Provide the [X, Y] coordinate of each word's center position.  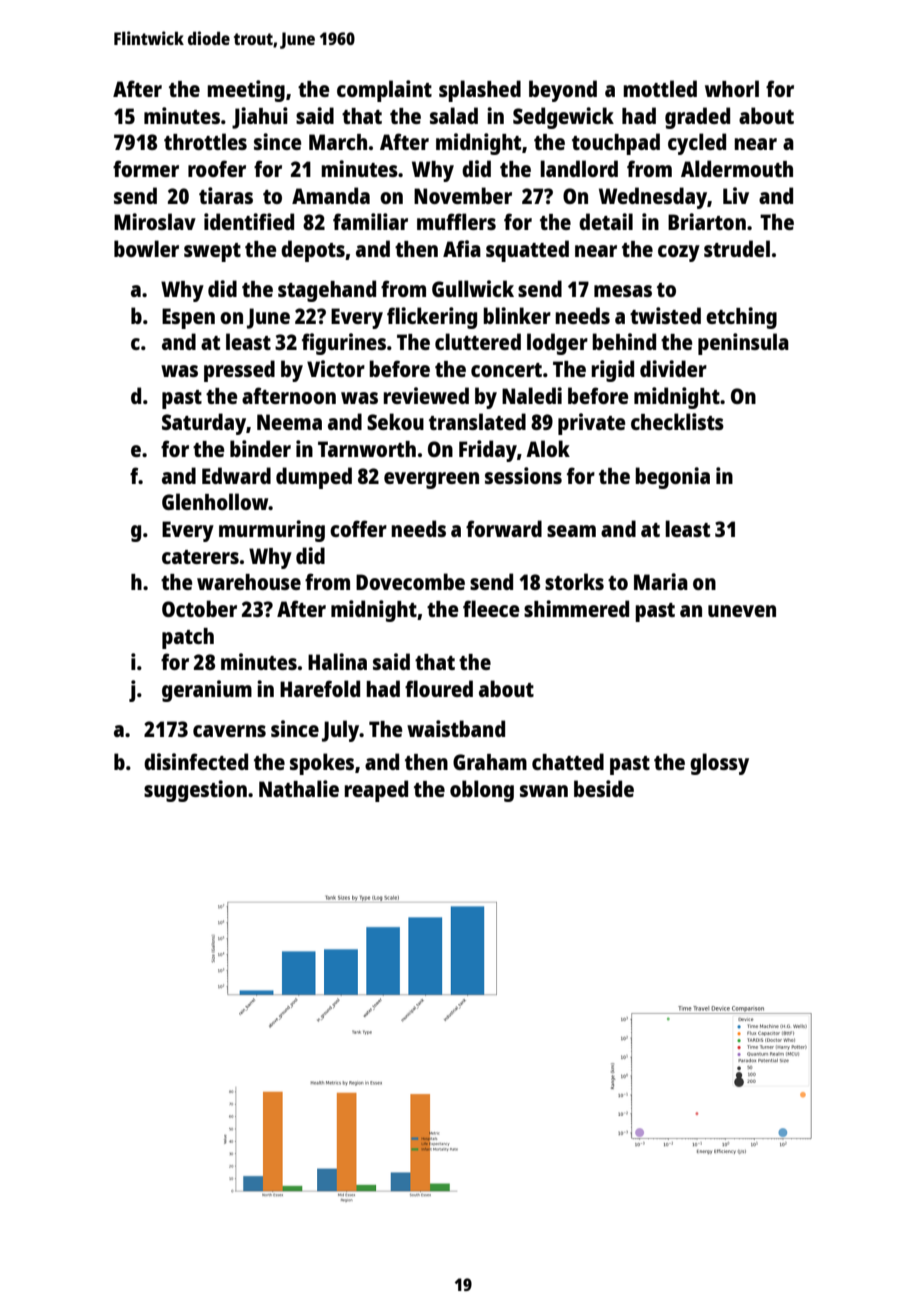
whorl [732, 88]
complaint [384, 91]
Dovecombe [410, 581]
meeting [246, 91]
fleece [491, 608]
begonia [672, 478]
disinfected [196, 761]
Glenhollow [215, 501]
